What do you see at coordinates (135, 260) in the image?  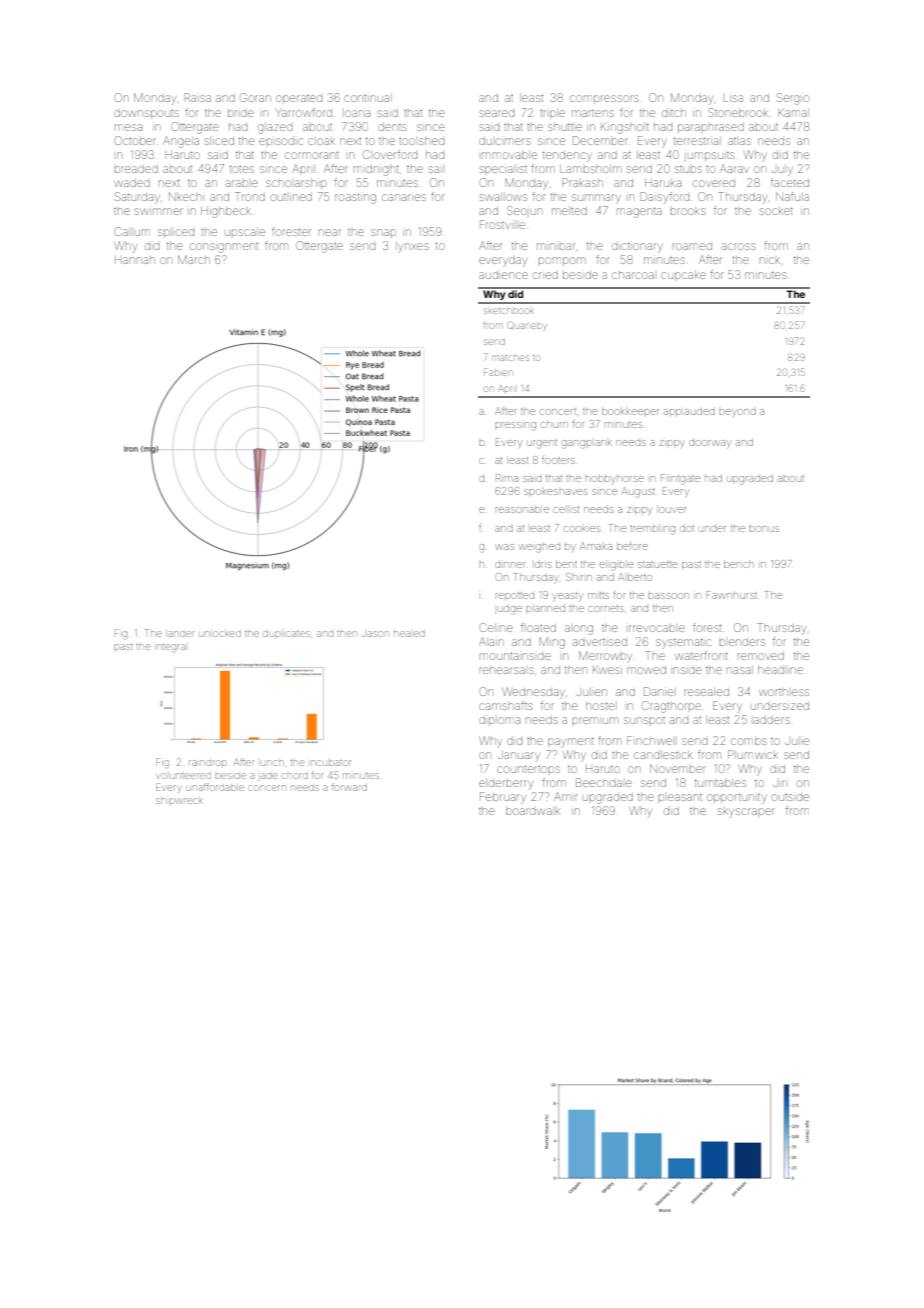 I see `Hannah` at bounding box center [135, 260].
